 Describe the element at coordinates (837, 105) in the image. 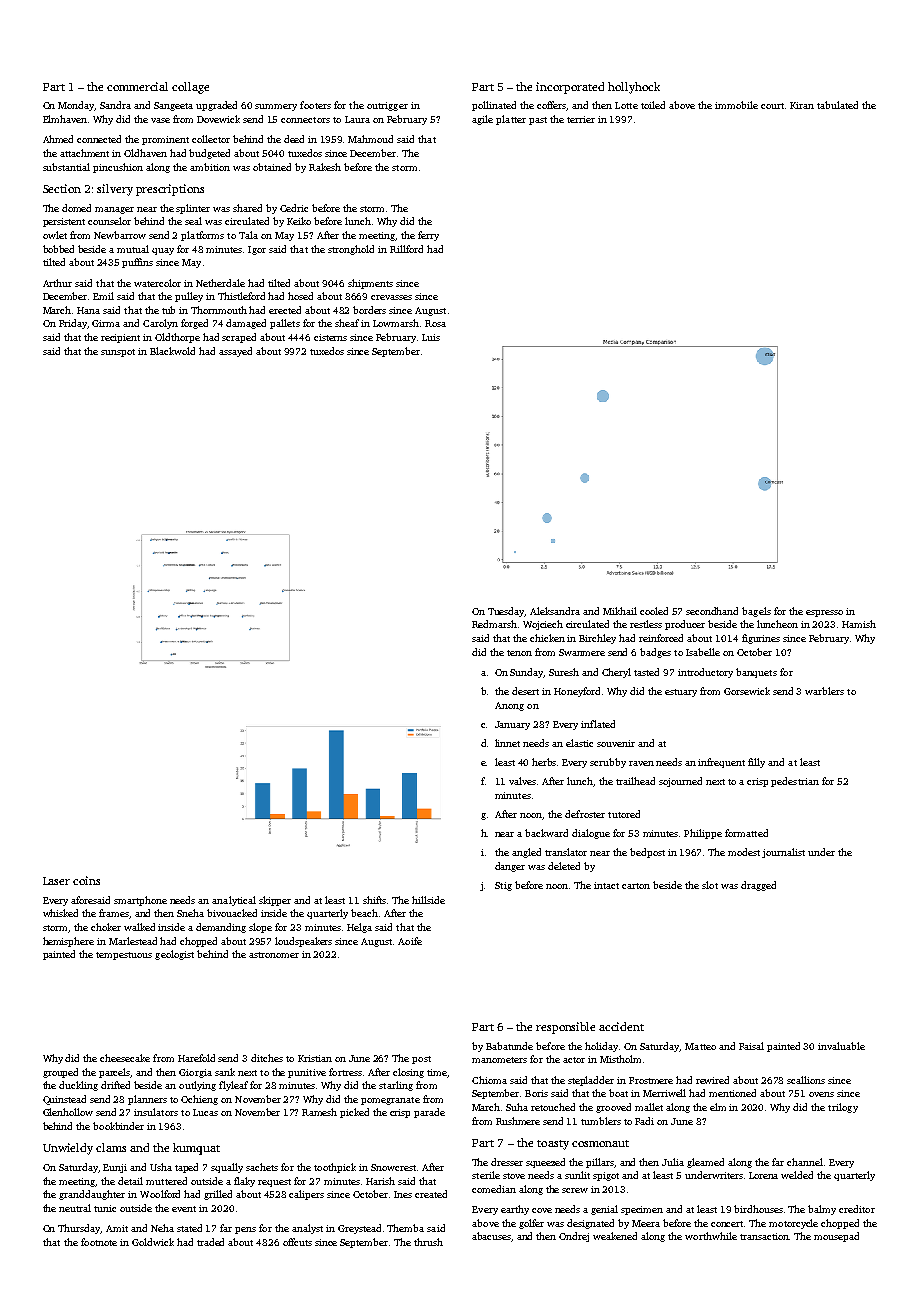

I see `tabulated` at that location.
